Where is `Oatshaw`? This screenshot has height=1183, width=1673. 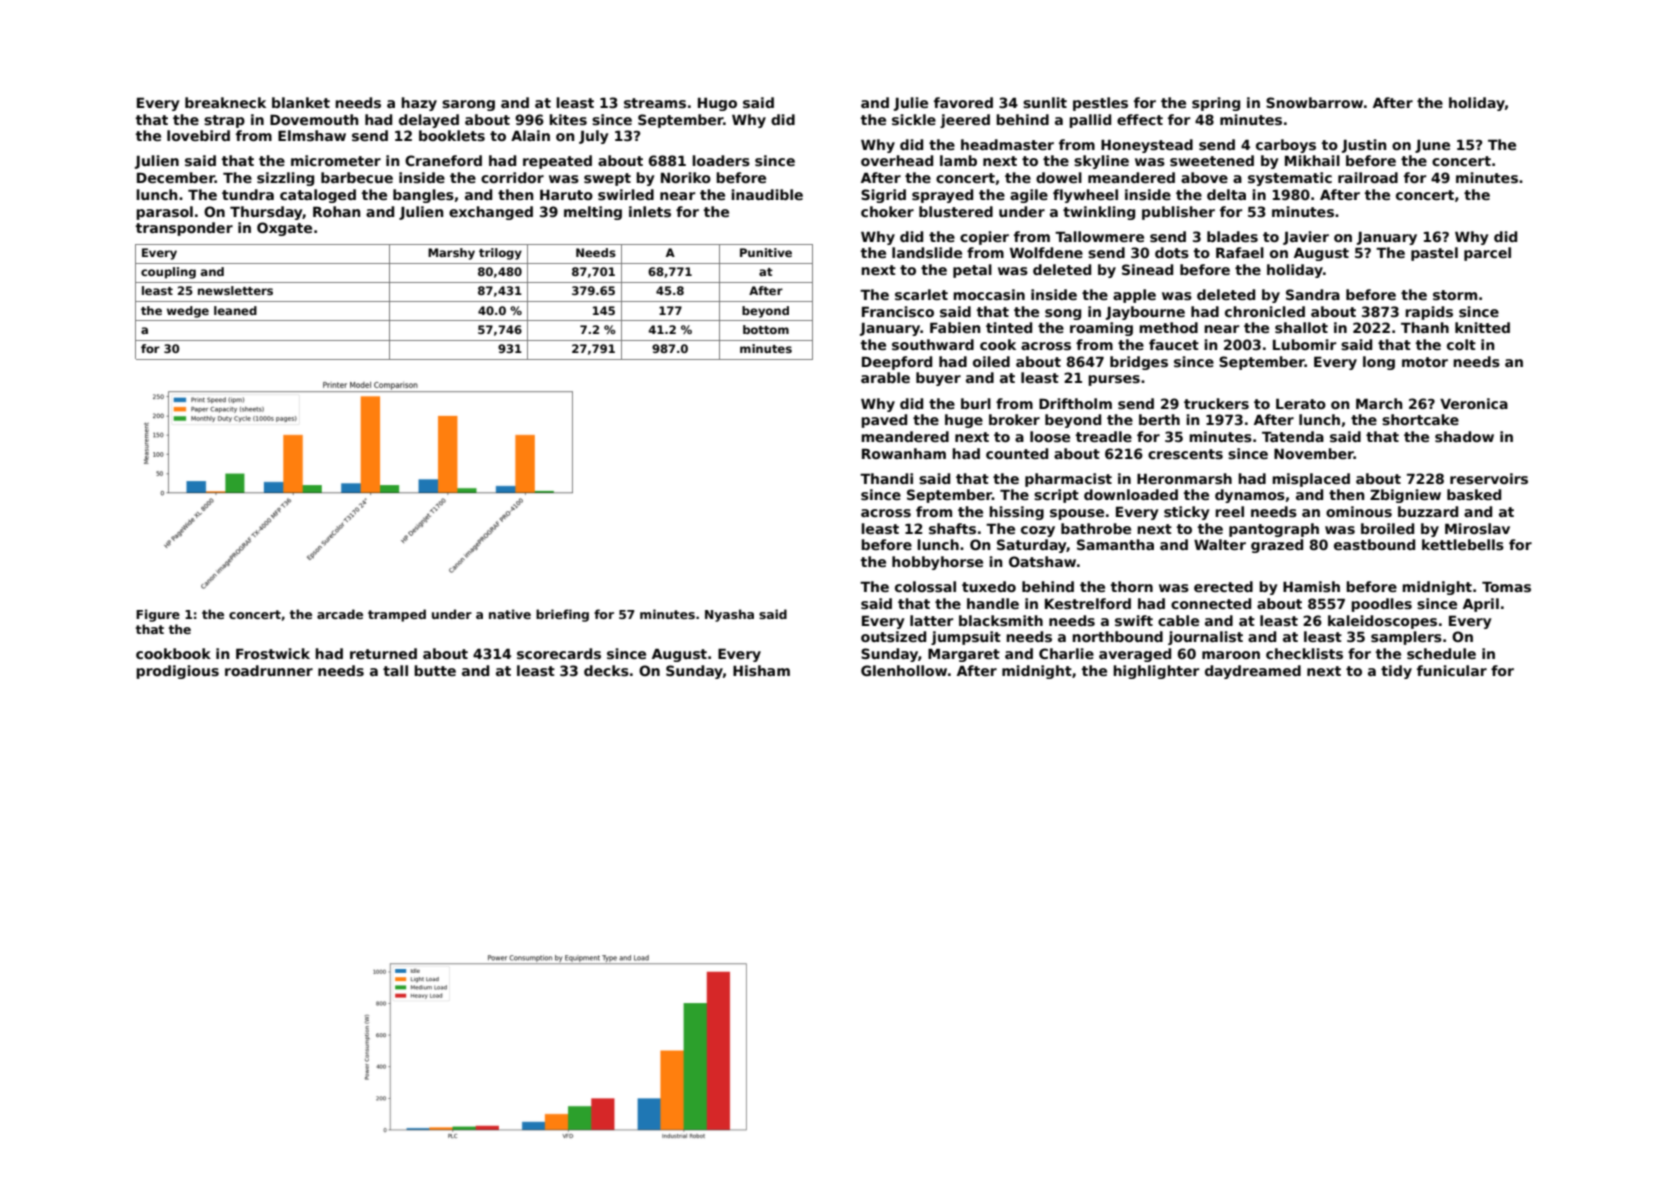 Oatshaw is located at coordinates (1042, 561).
